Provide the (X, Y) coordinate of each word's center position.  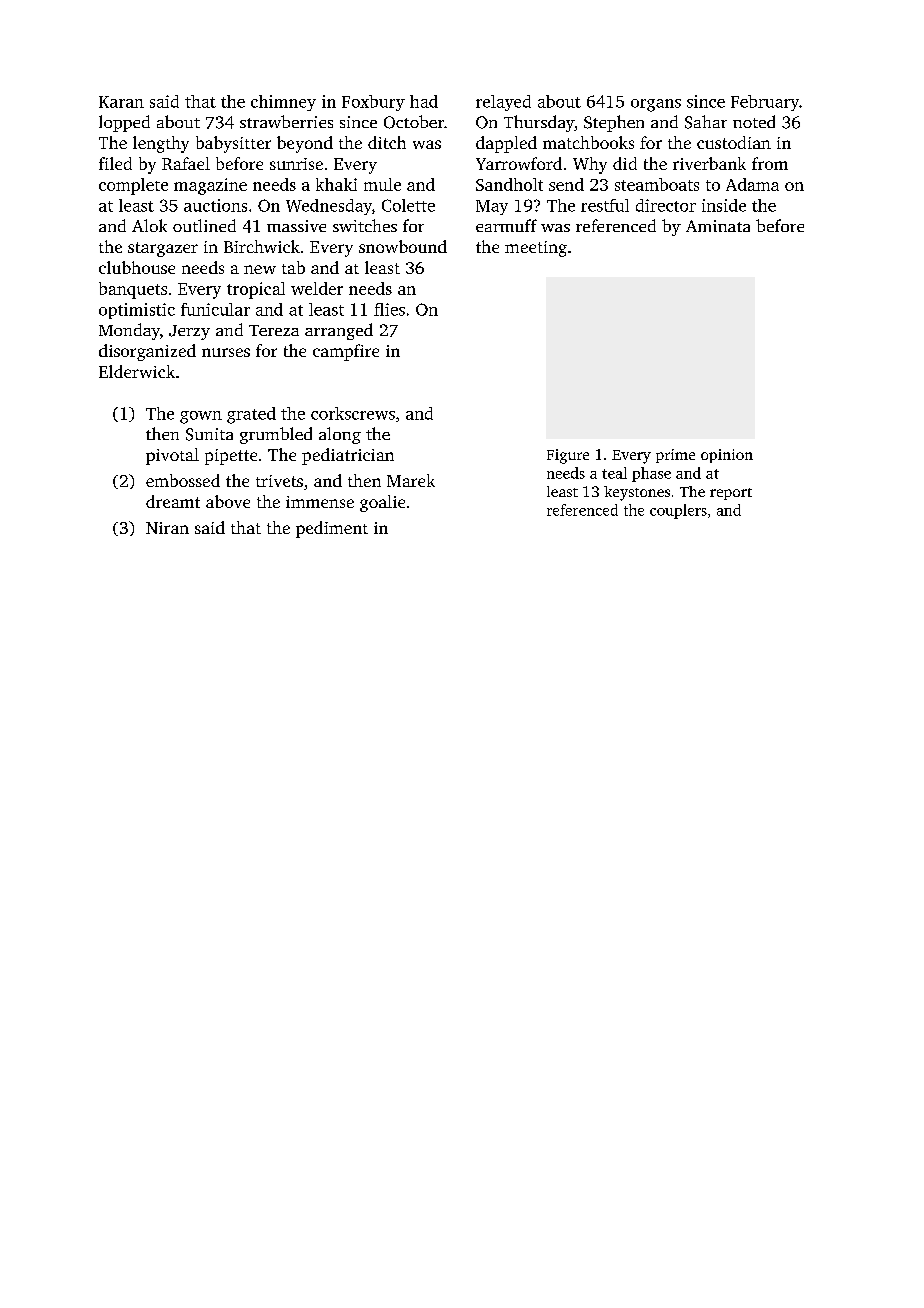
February (765, 103)
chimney (283, 103)
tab (293, 267)
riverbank (709, 163)
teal (614, 473)
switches (365, 225)
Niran (167, 528)
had (424, 101)
